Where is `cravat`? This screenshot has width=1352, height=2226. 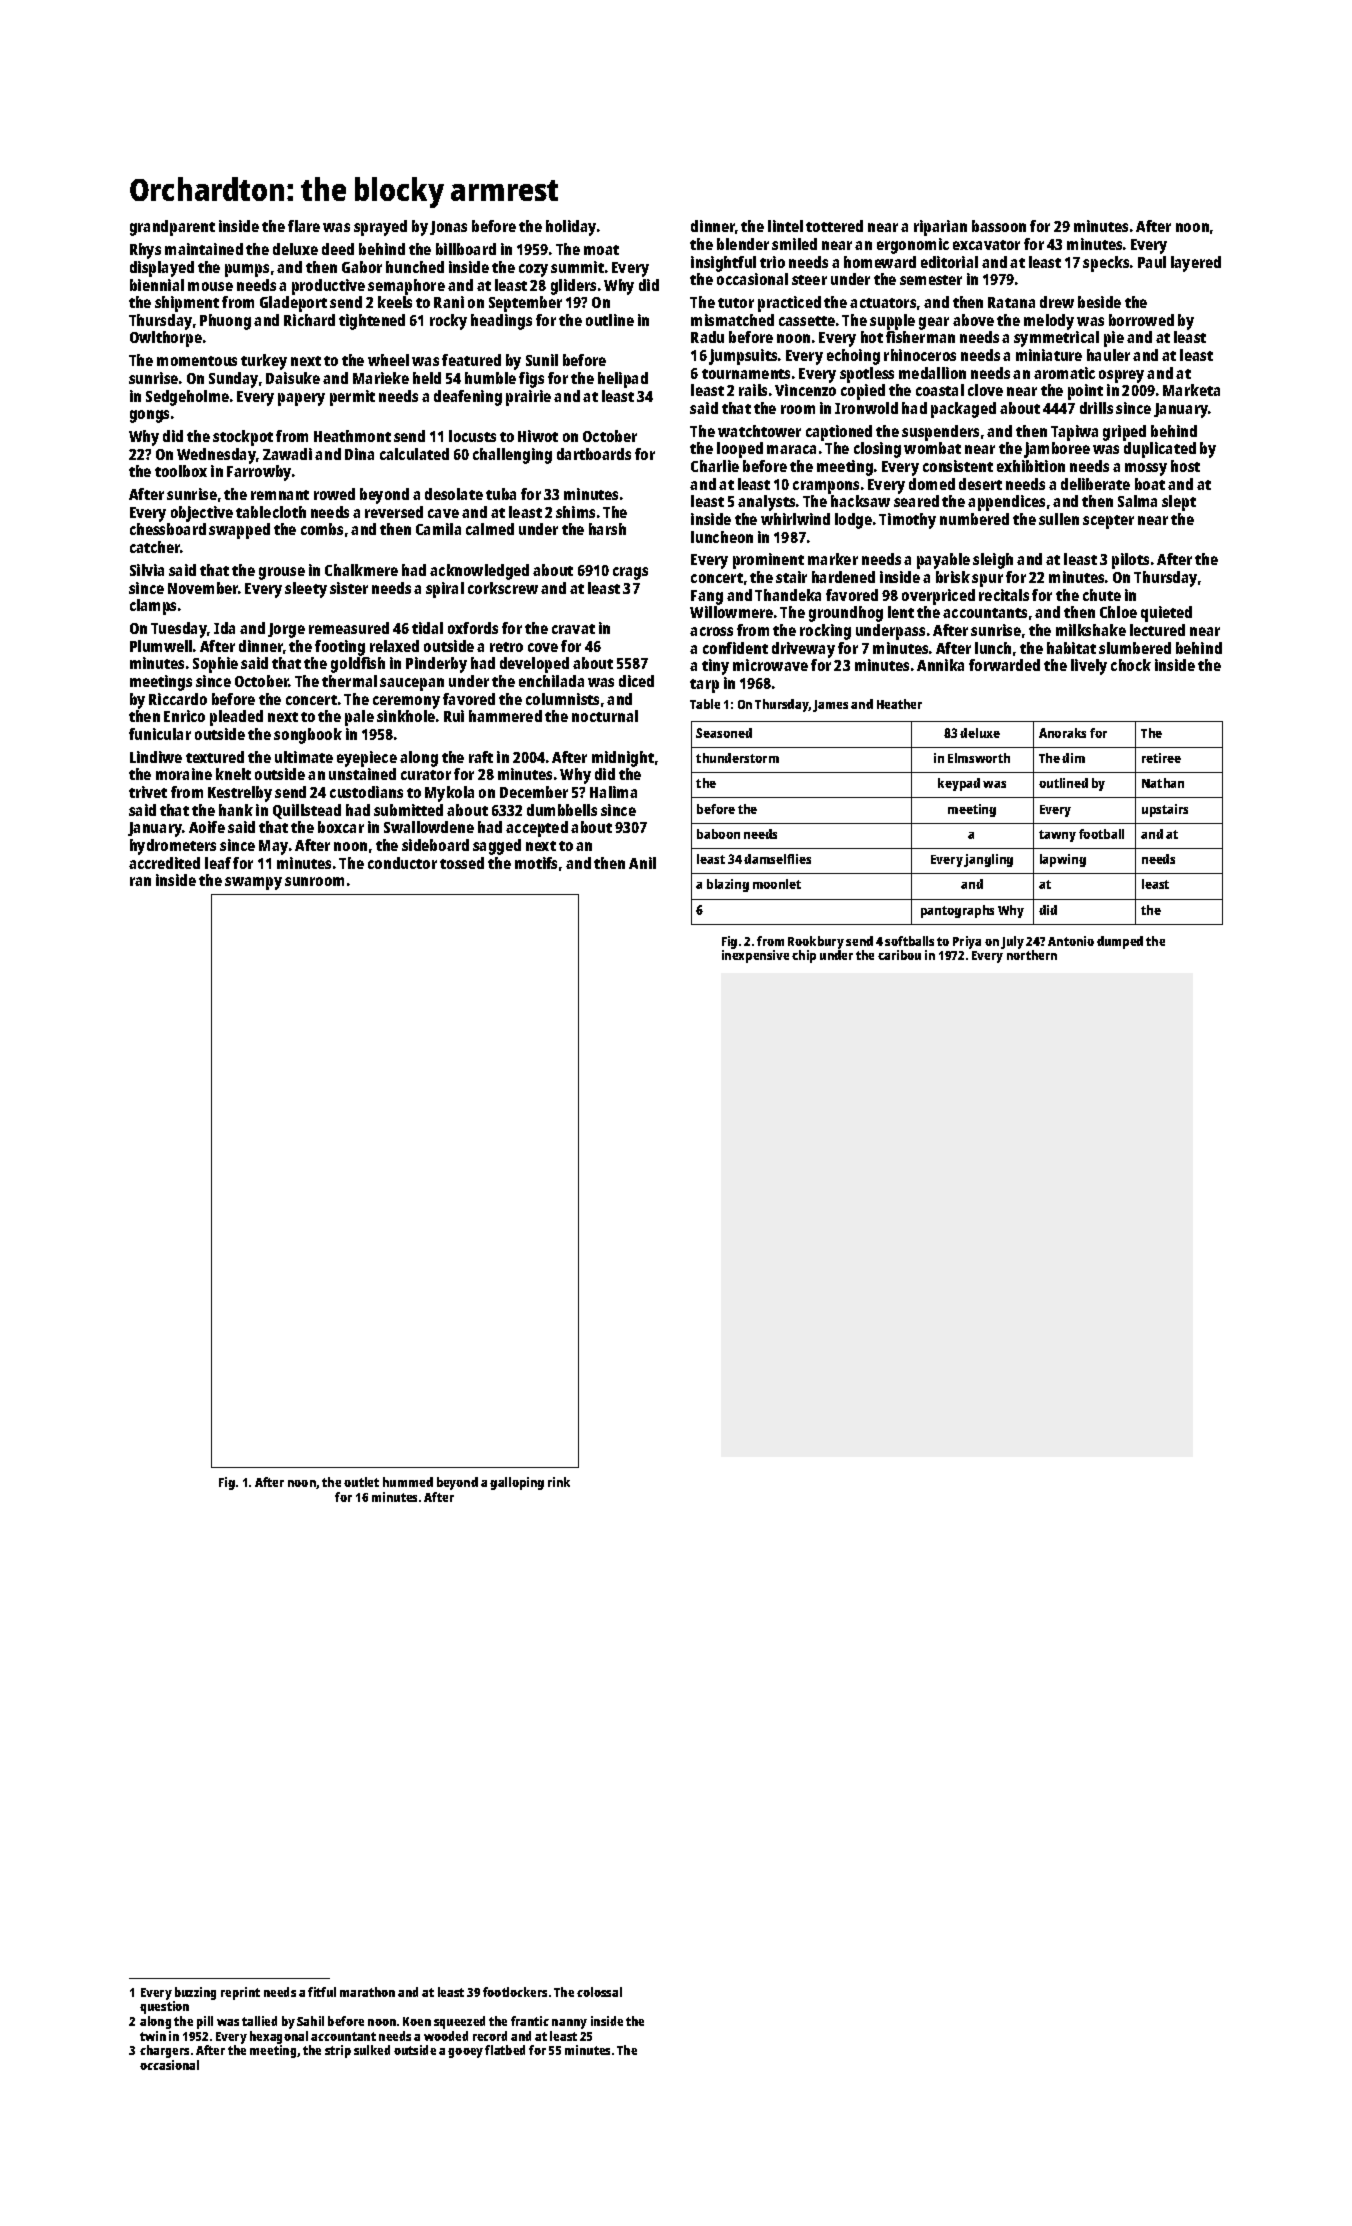 cravat is located at coordinates (573, 629).
